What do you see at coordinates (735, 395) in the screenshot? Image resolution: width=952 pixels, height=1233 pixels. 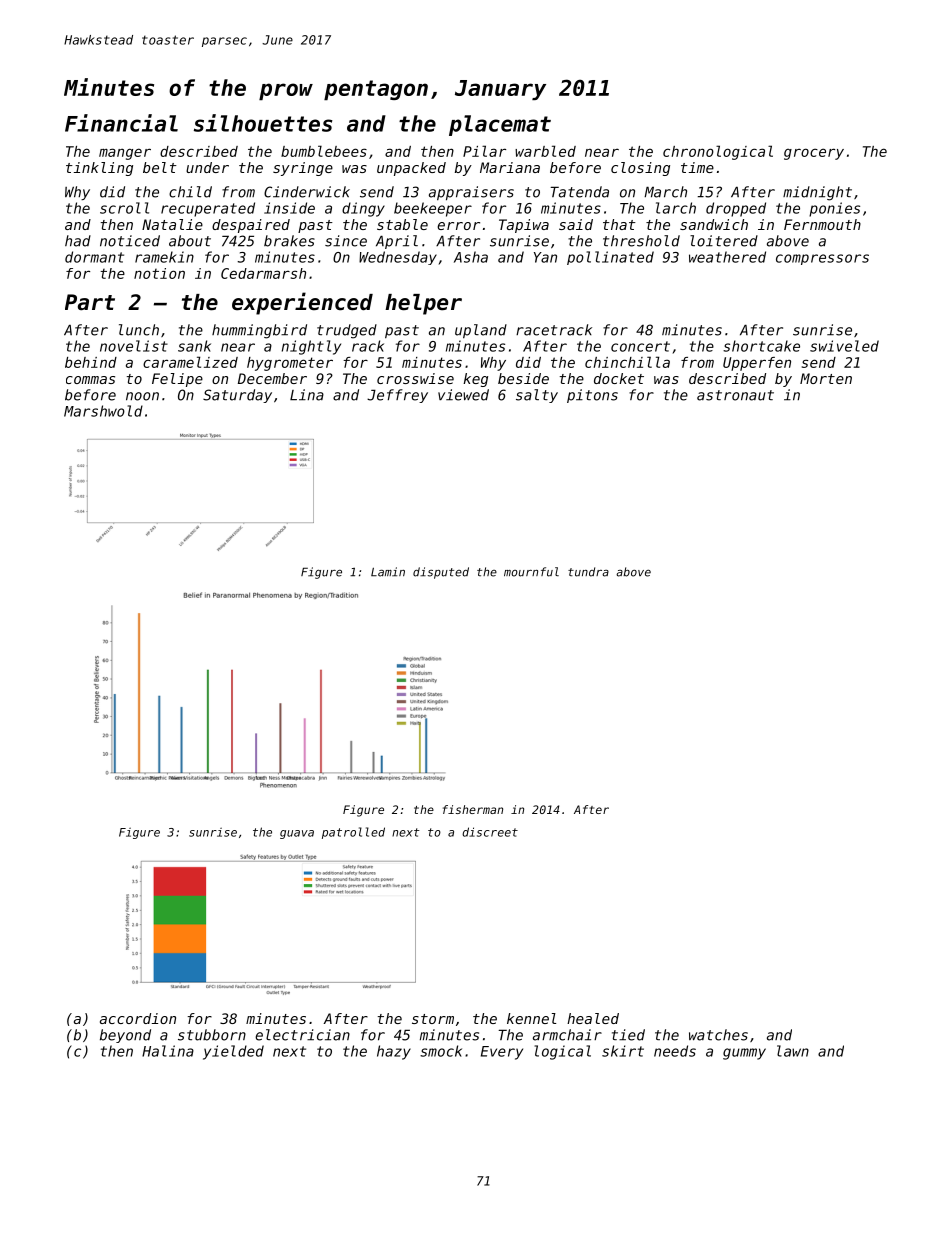 I see `astronaut` at bounding box center [735, 395].
